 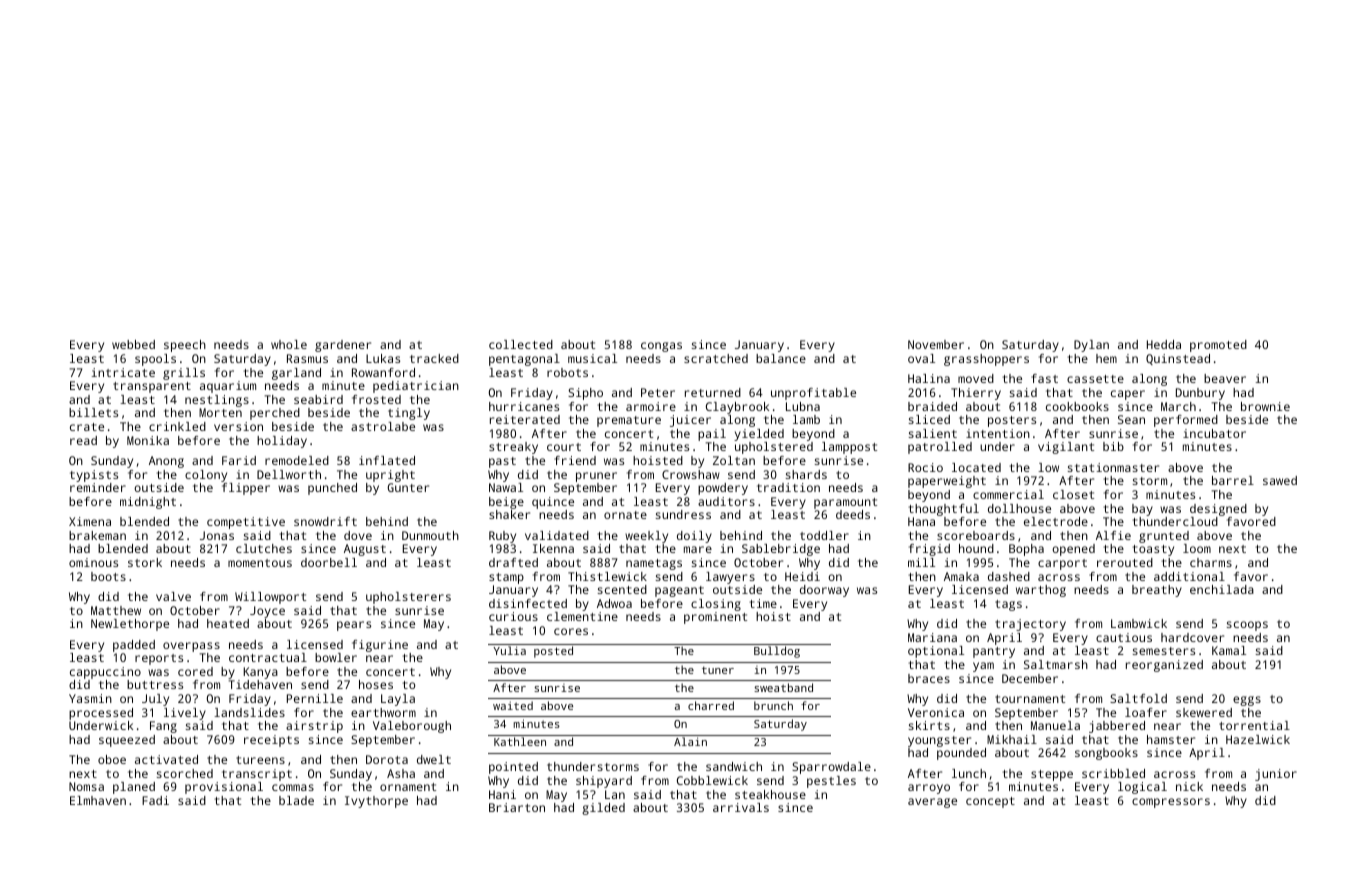 What do you see at coordinates (1229, 650) in the image?
I see `Kamal` at bounding box center [1229, 650].
